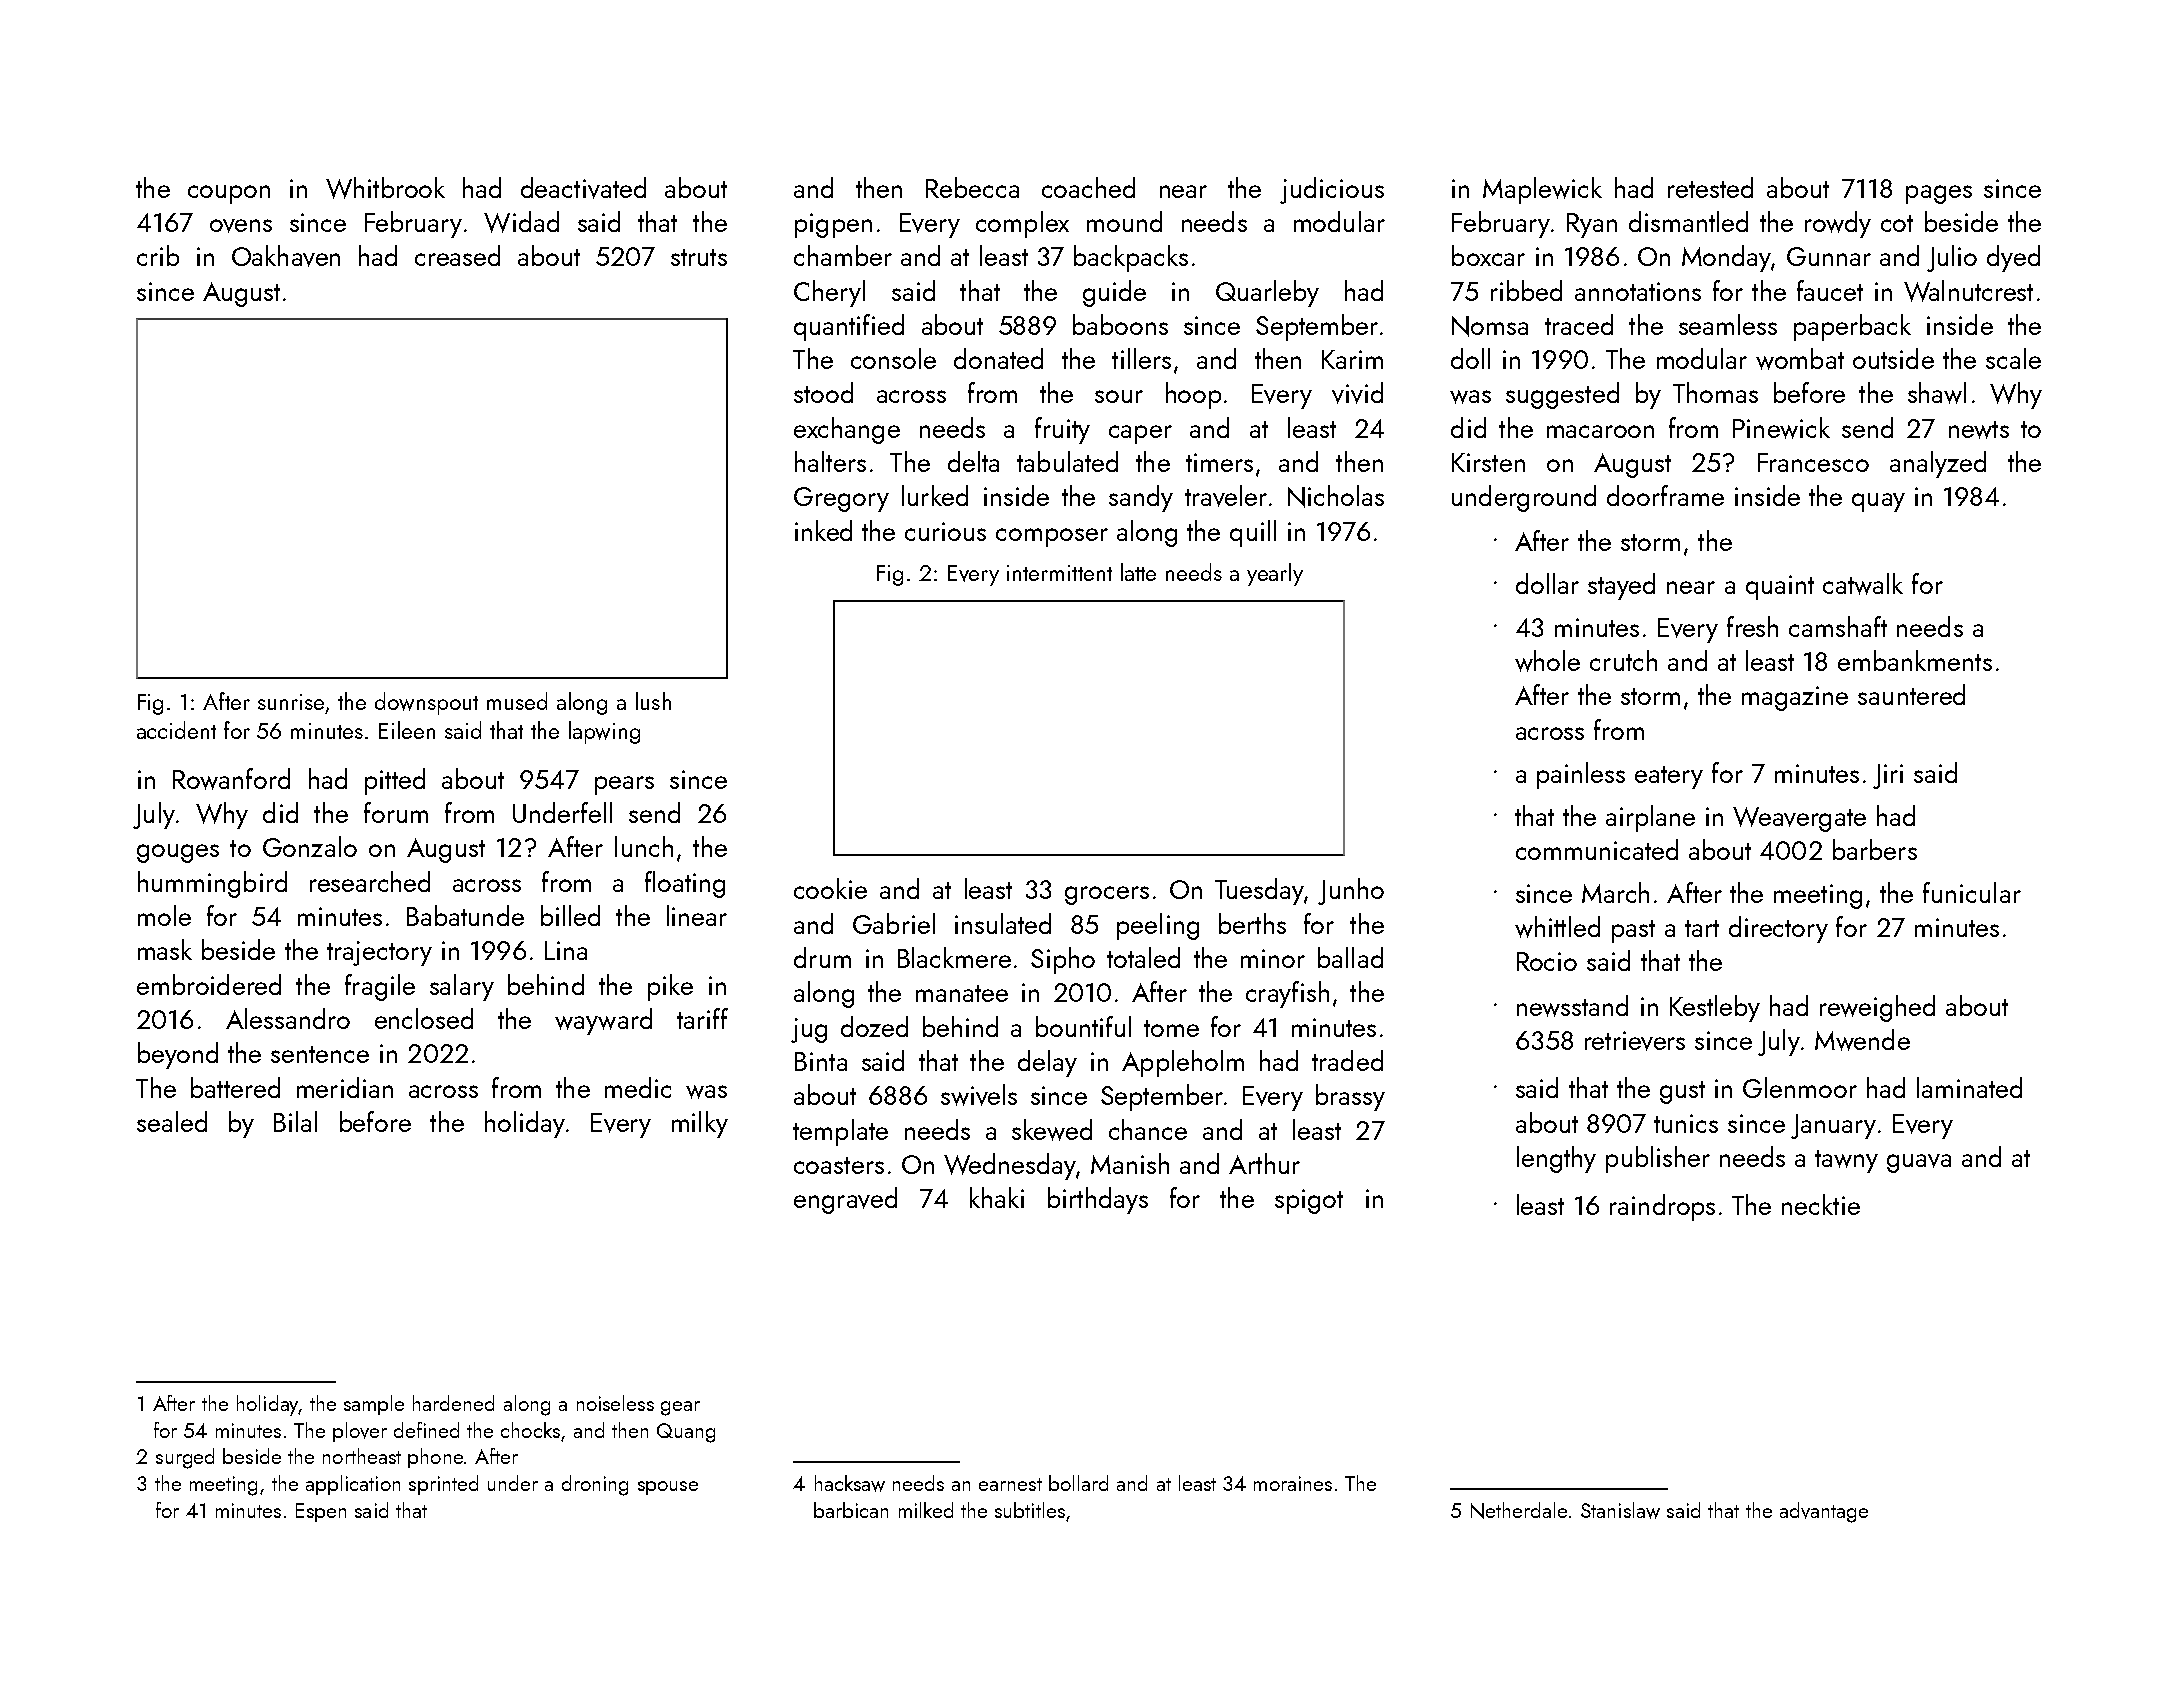  I want to click on Espen, so click(321, 1512).
